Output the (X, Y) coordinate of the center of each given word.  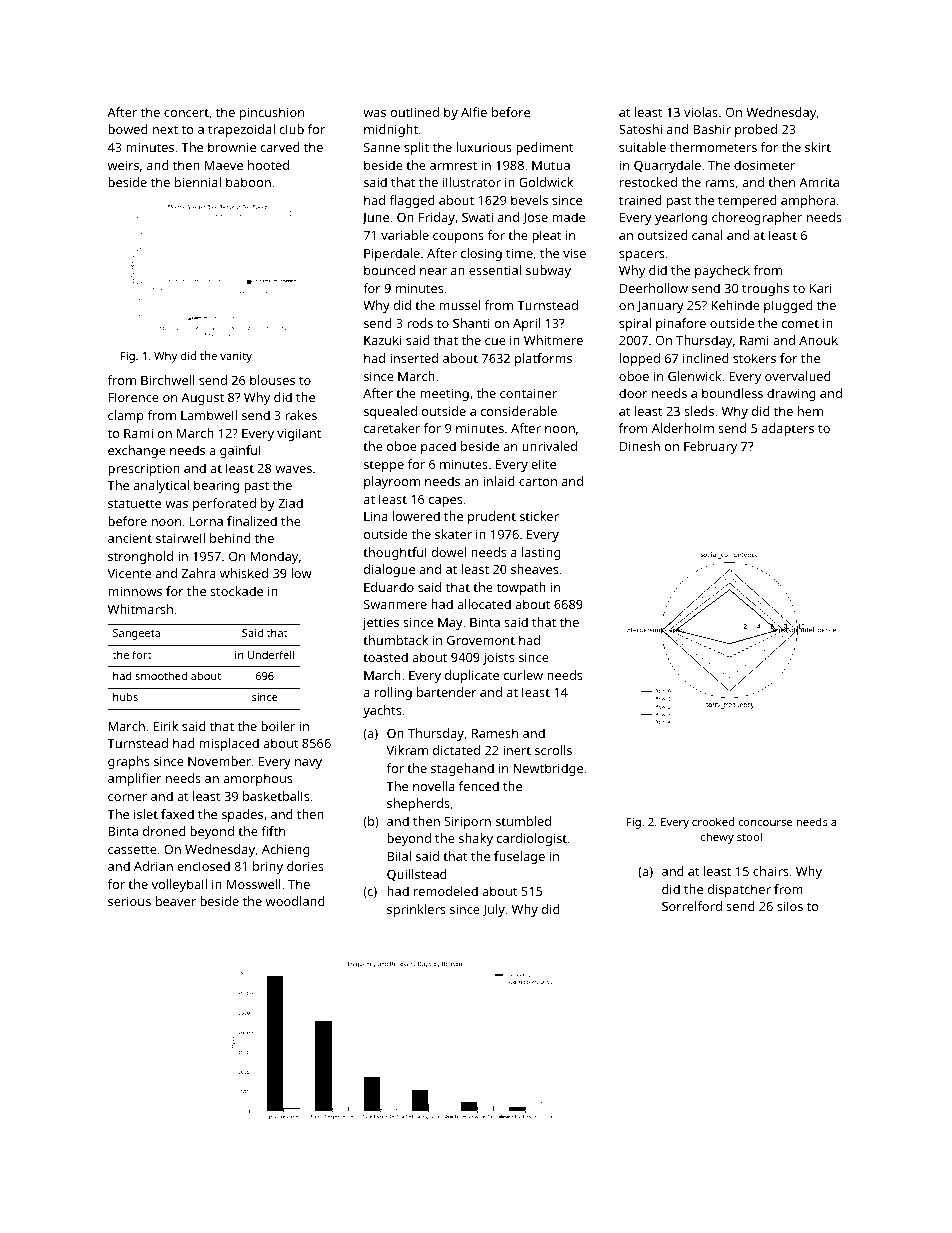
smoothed (161, 675)
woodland (295, 901)
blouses (272, 380)
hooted (268, 165)
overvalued (798, 376)
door (633, 393)
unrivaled (549, 446)
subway (548, 271)
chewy (717, 838)
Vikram (407, 750)
